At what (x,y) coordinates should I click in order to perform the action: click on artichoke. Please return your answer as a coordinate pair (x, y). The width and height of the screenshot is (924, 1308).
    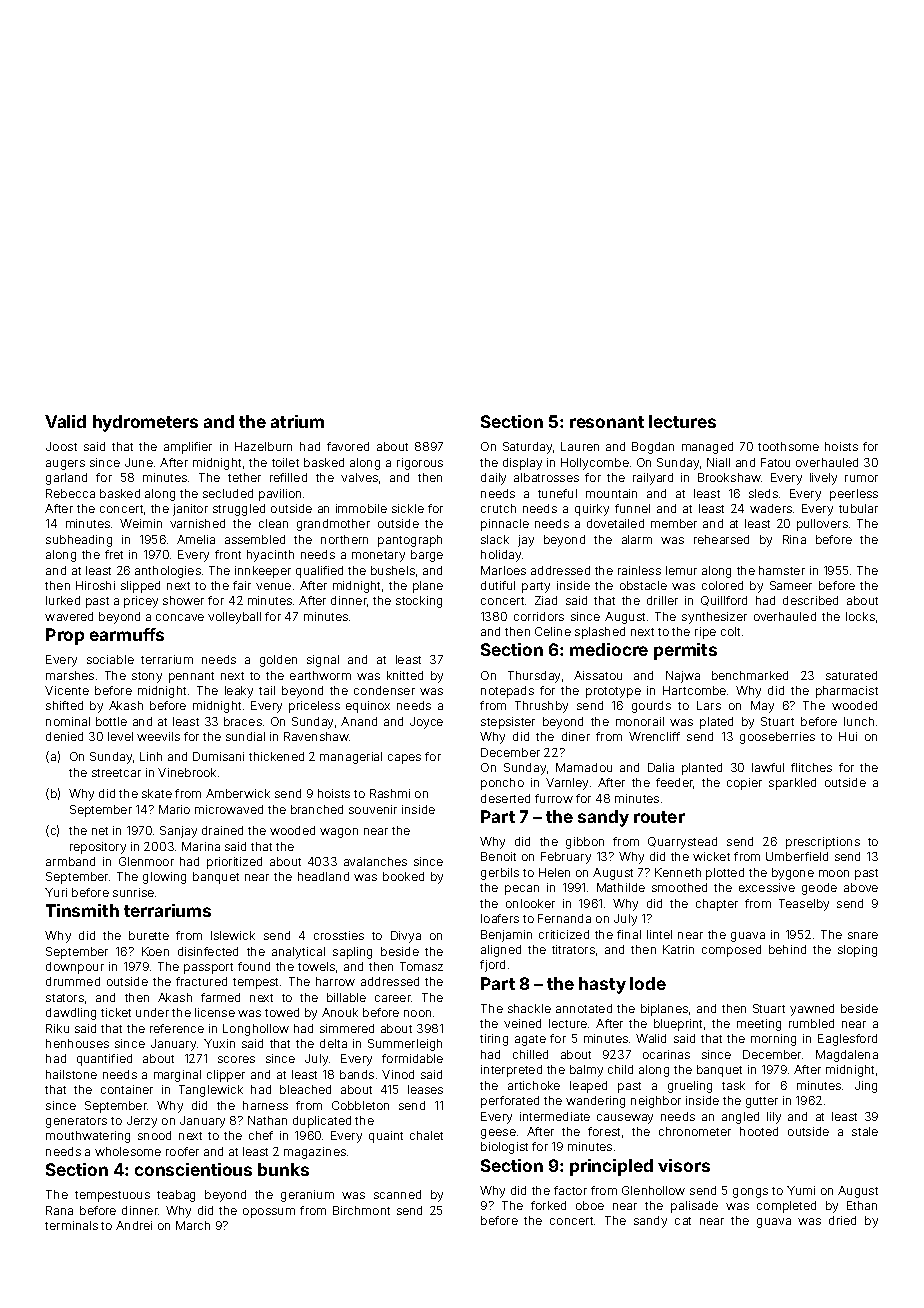
    Looking at the image, I should click on (534, 1085).
